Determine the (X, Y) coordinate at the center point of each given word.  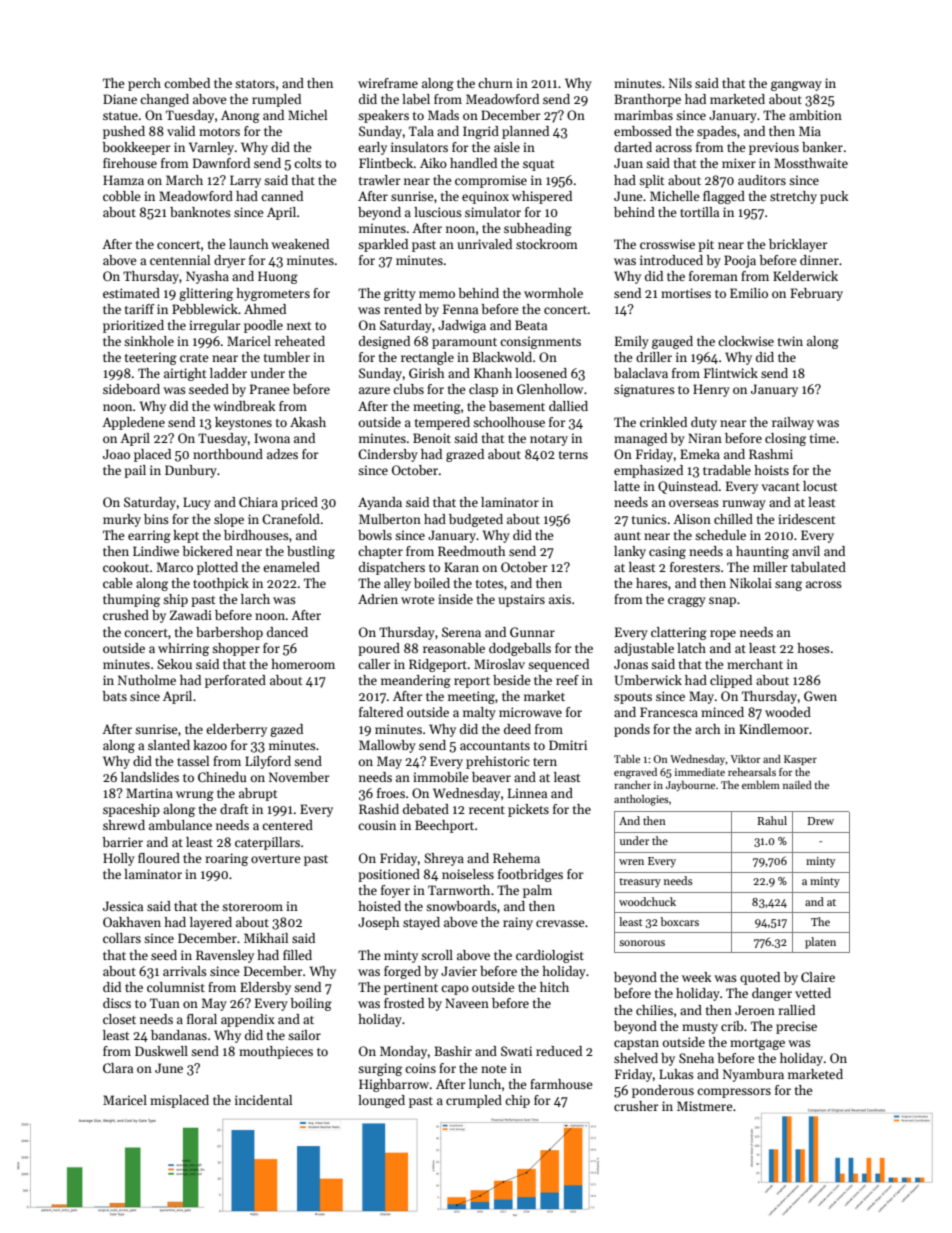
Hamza (123, 180)
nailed (797, 785)
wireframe (388, 83)
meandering (416, 681)
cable (118, 583)
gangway (796, 86)
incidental (263, 1100)
